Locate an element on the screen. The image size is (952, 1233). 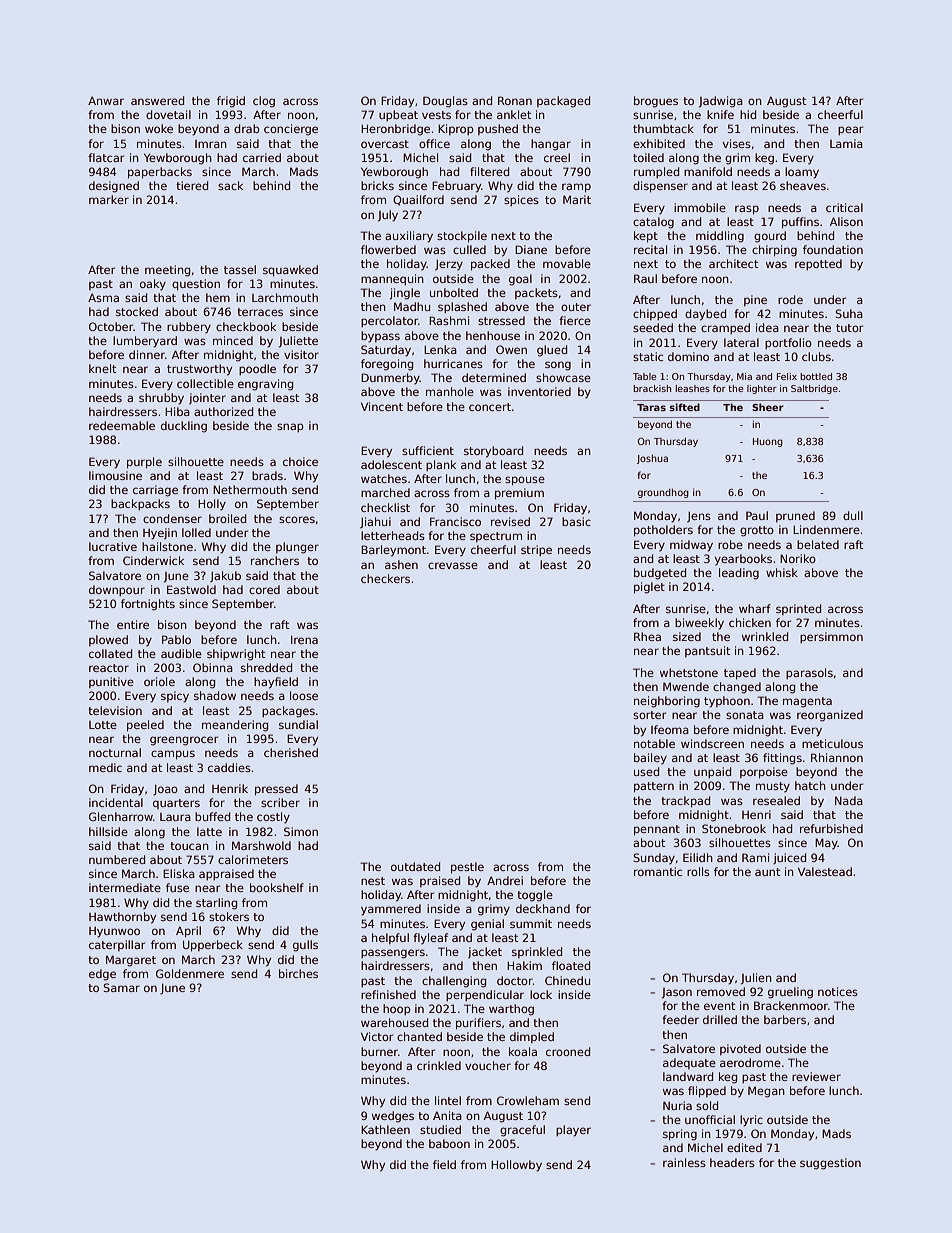
Marit is located at coordinates (577, 199).
